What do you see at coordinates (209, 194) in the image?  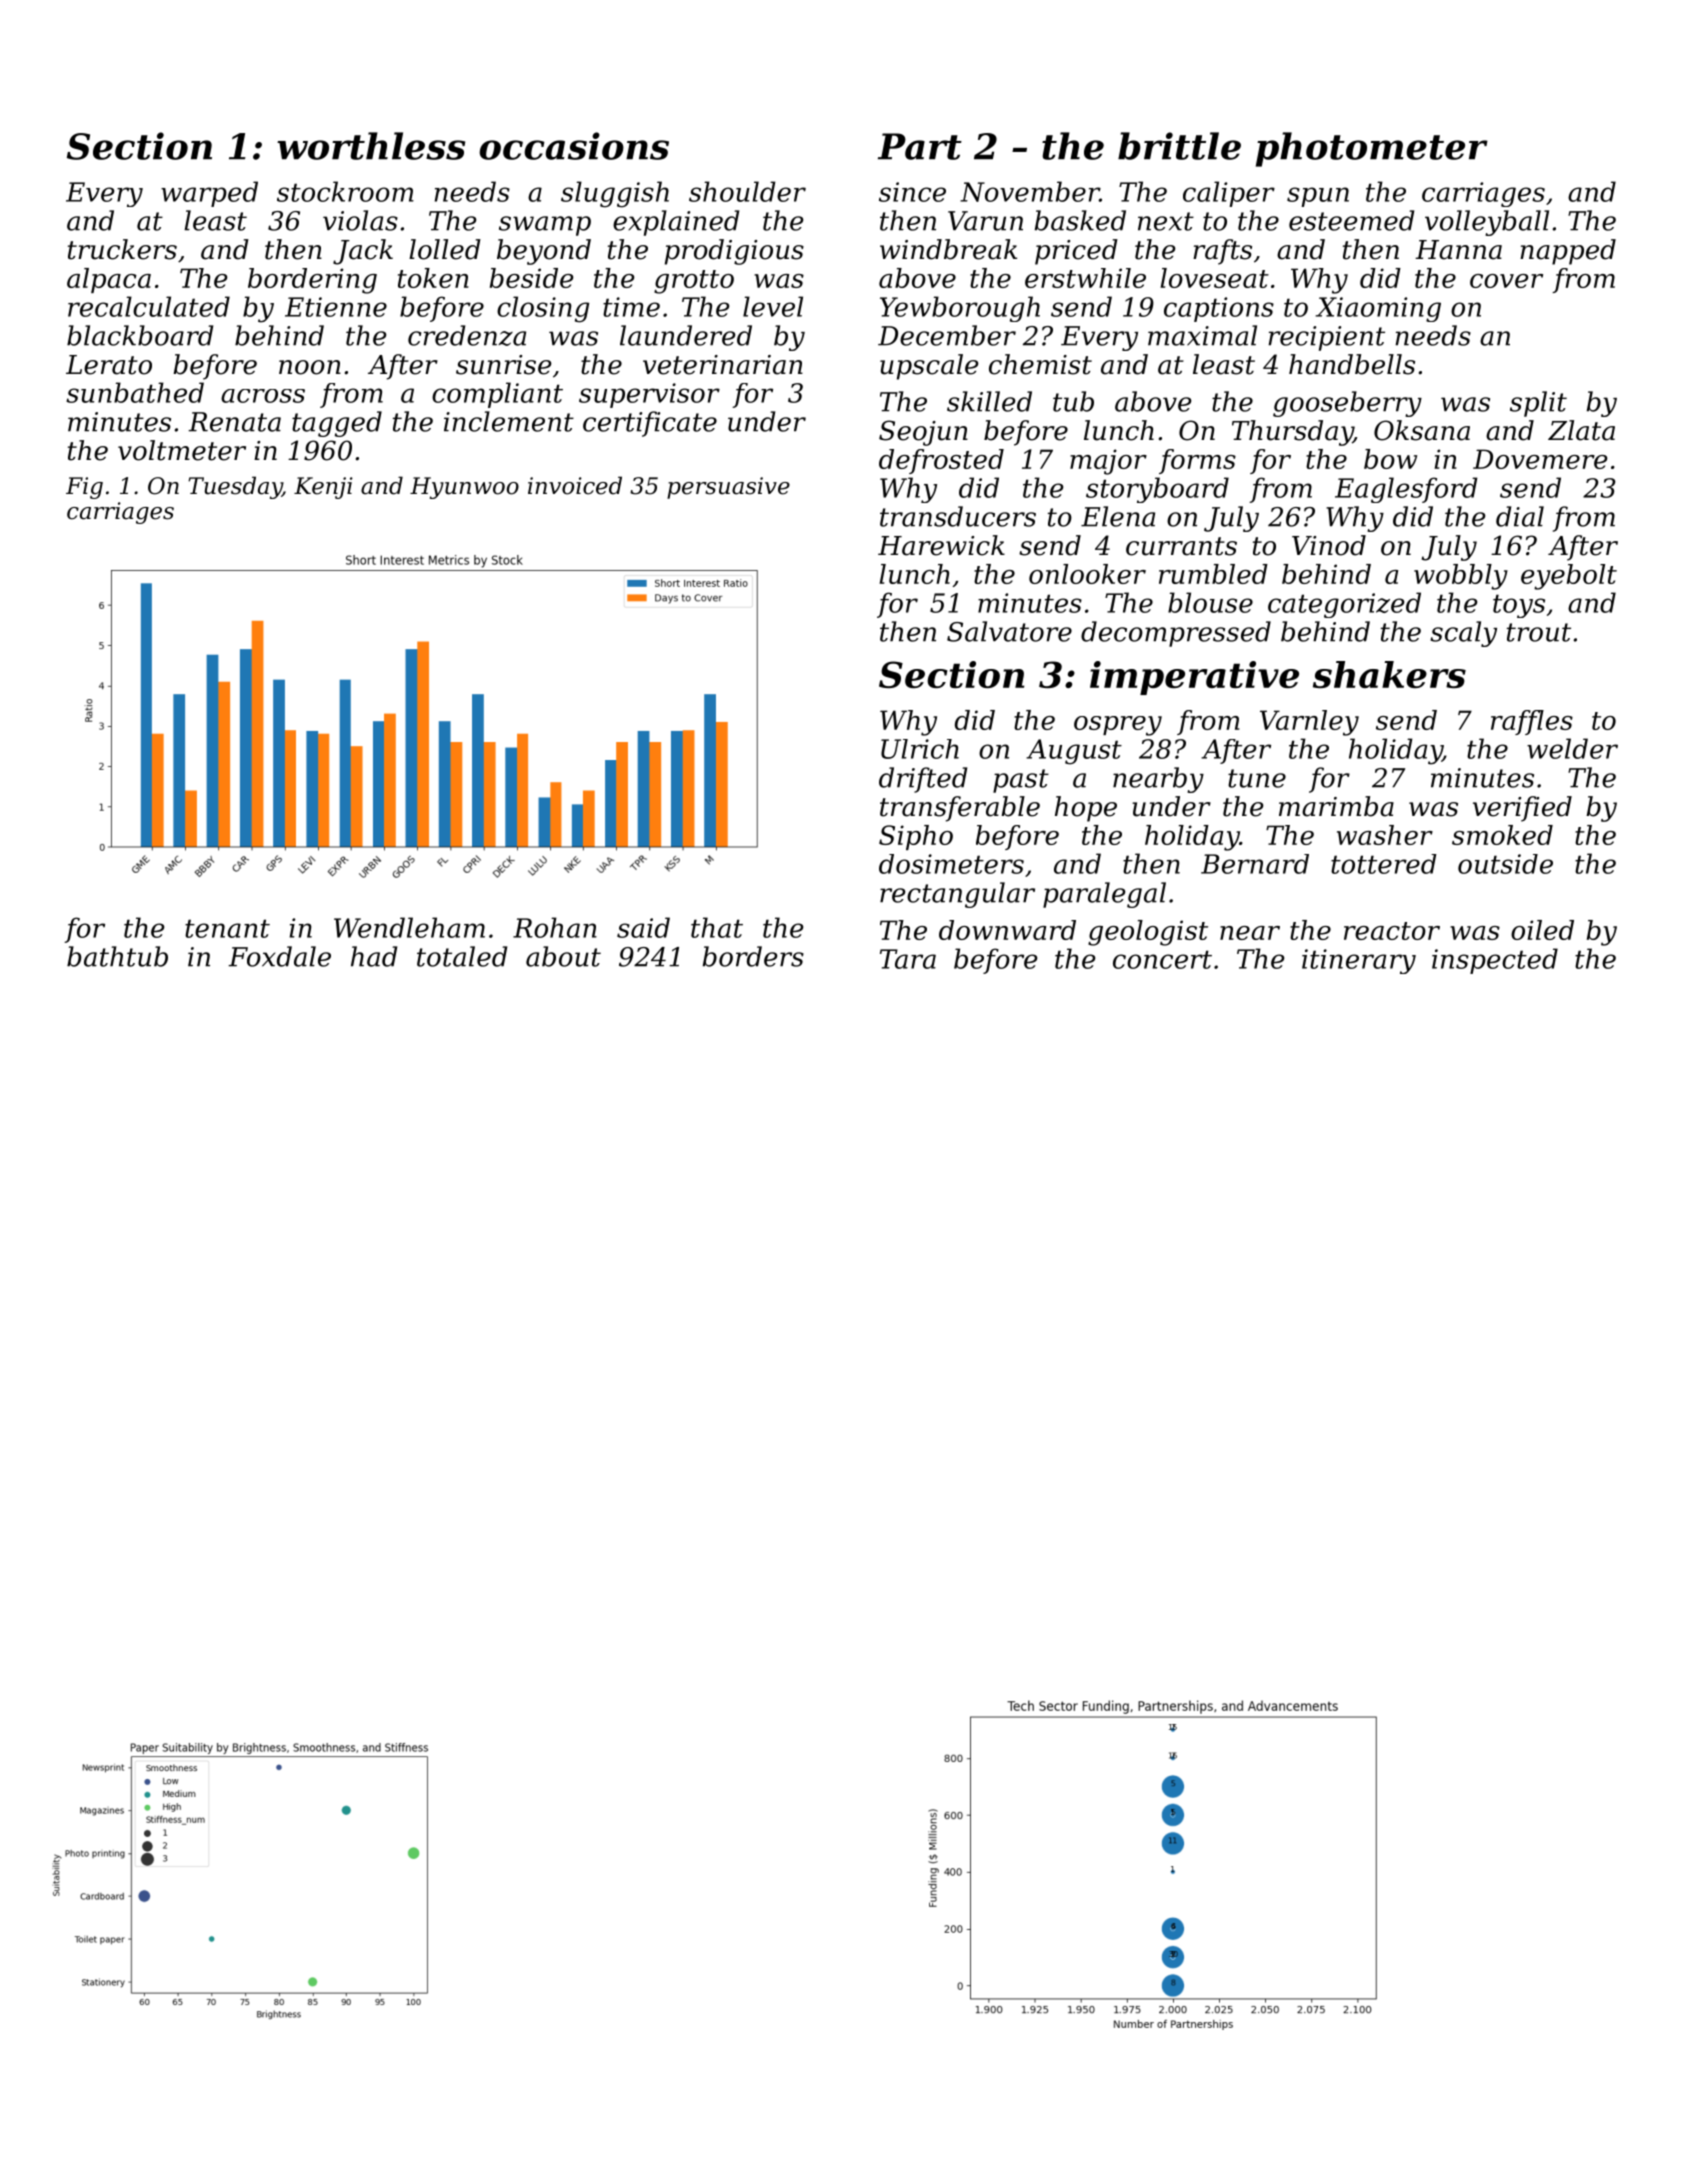 I see `warped` at bounding box center [209, 194].
